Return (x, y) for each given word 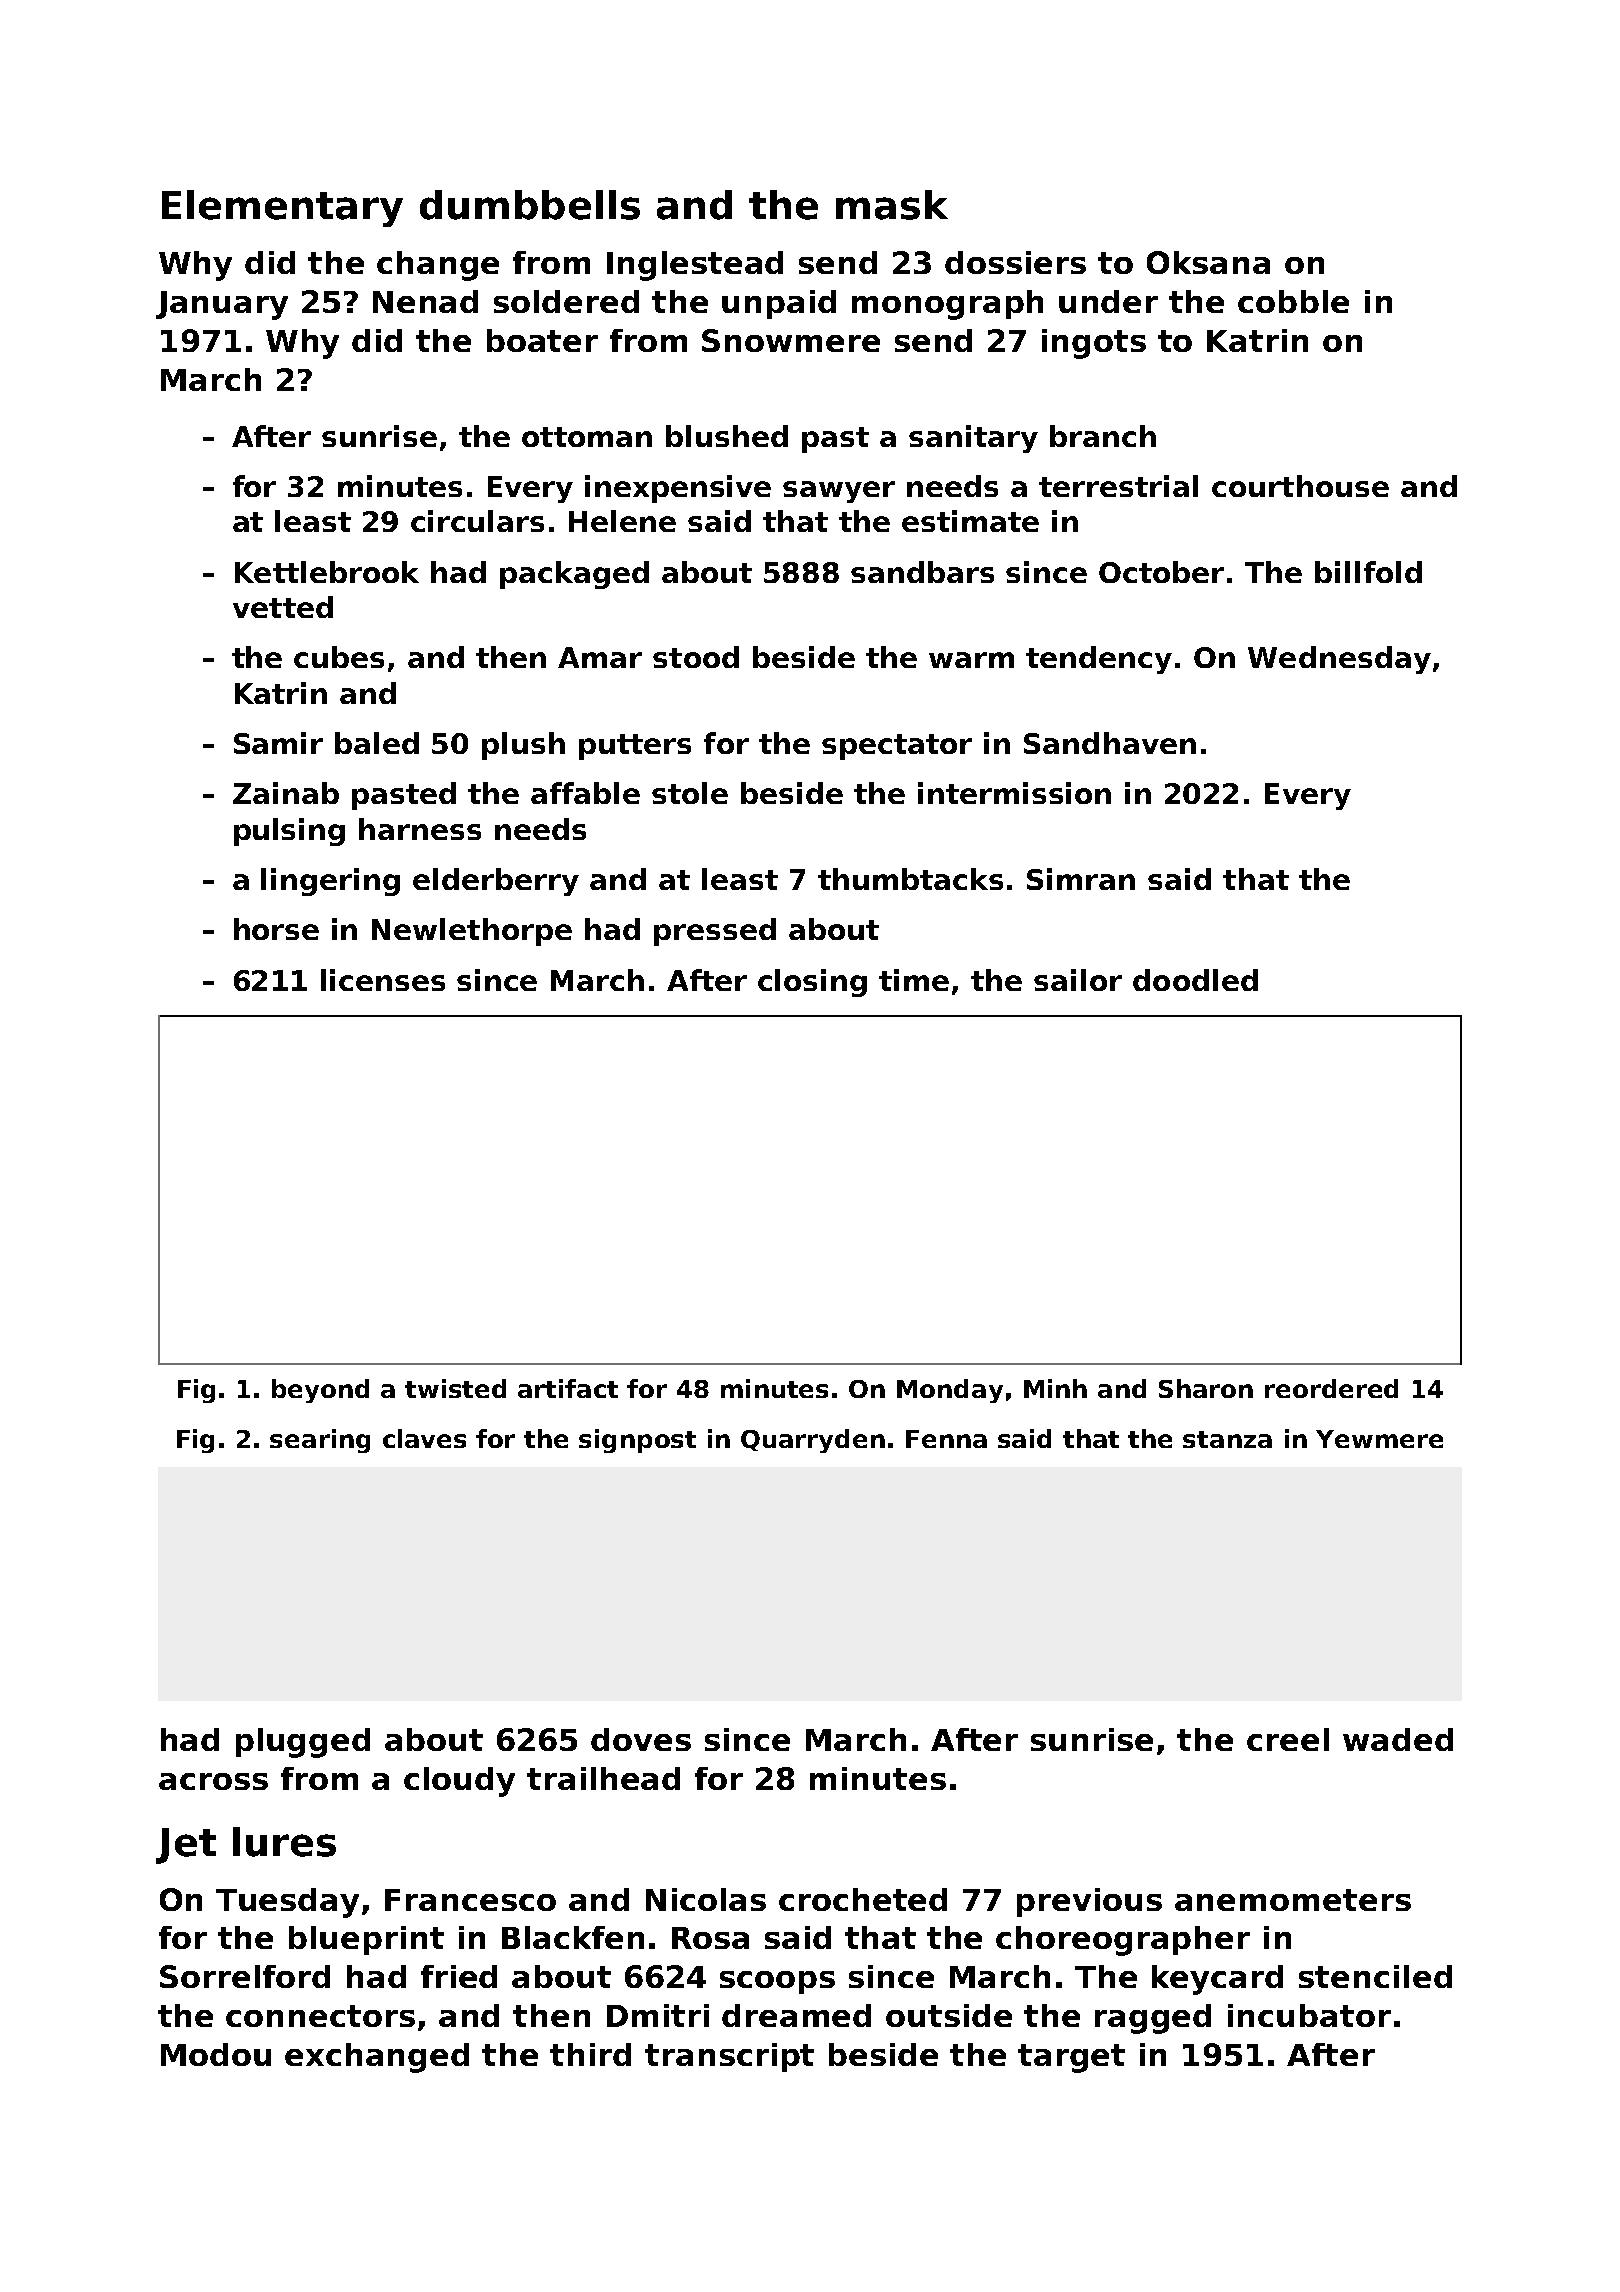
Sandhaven (1110, 743)
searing (320, 1441)
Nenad (425, 301)
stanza (1227, 1439)
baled (377, 743)
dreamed (796, 2015)
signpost (637, 1441)
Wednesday (1339, 660)
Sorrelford (245, 1976)
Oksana (1208, 262)
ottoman (587, 437)
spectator (897, 747)
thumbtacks (910, 879)
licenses (383, 980)
